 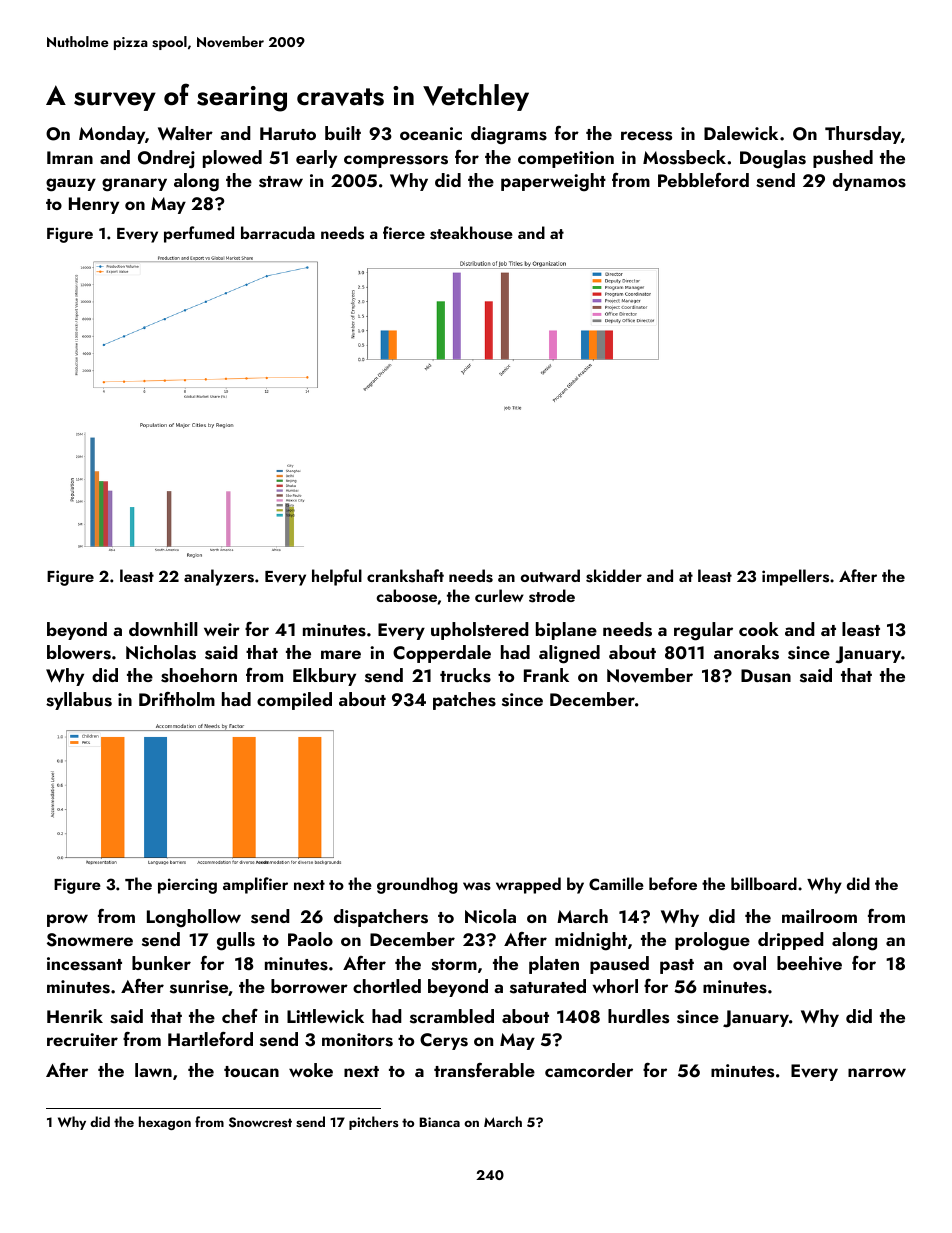 What do you see at coordinates (646, 136) in the screenshot?
I see `recess` at bounding box center [646, 136].
